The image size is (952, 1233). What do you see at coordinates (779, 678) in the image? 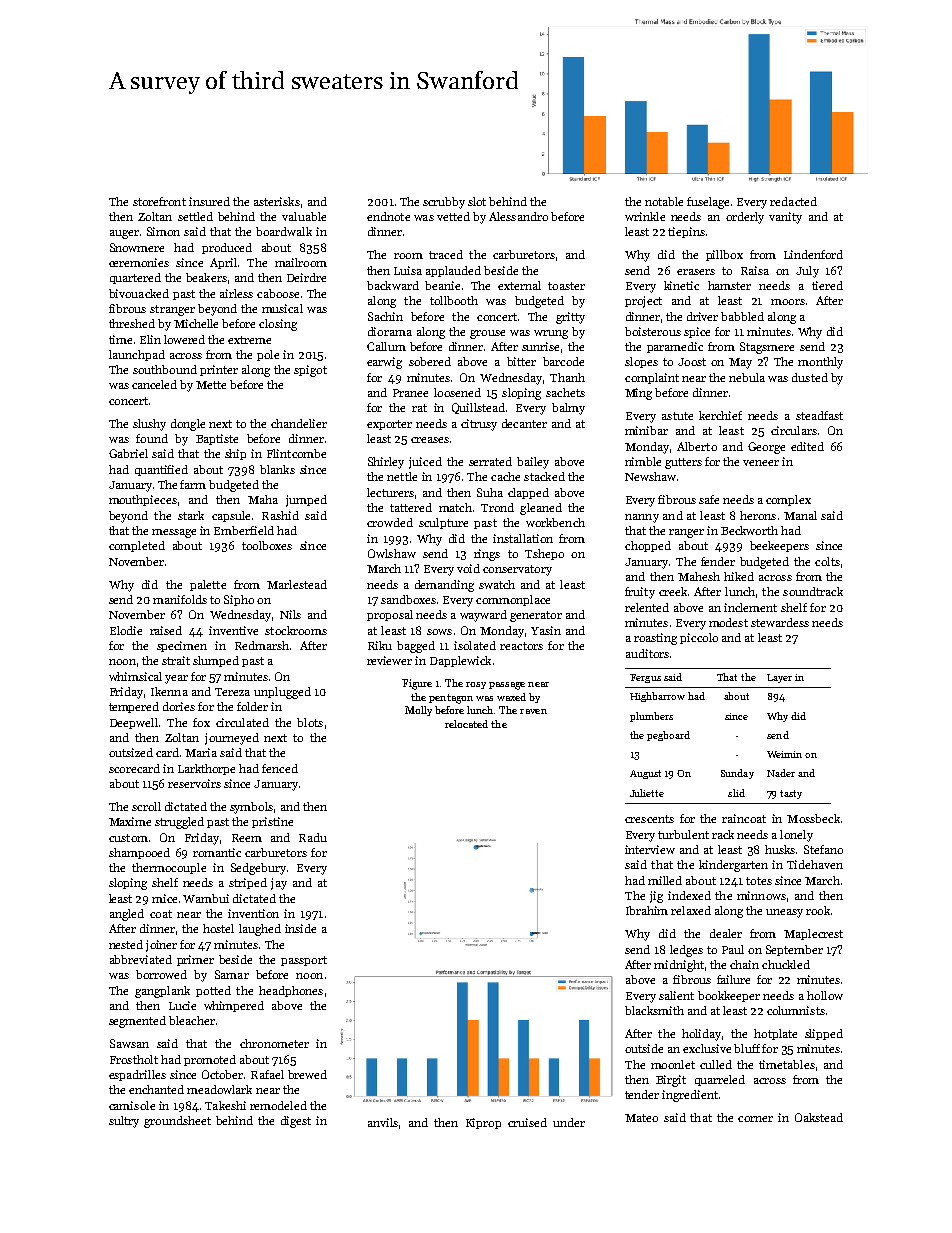
I see `Layer` at bounding box center [779, 678].
